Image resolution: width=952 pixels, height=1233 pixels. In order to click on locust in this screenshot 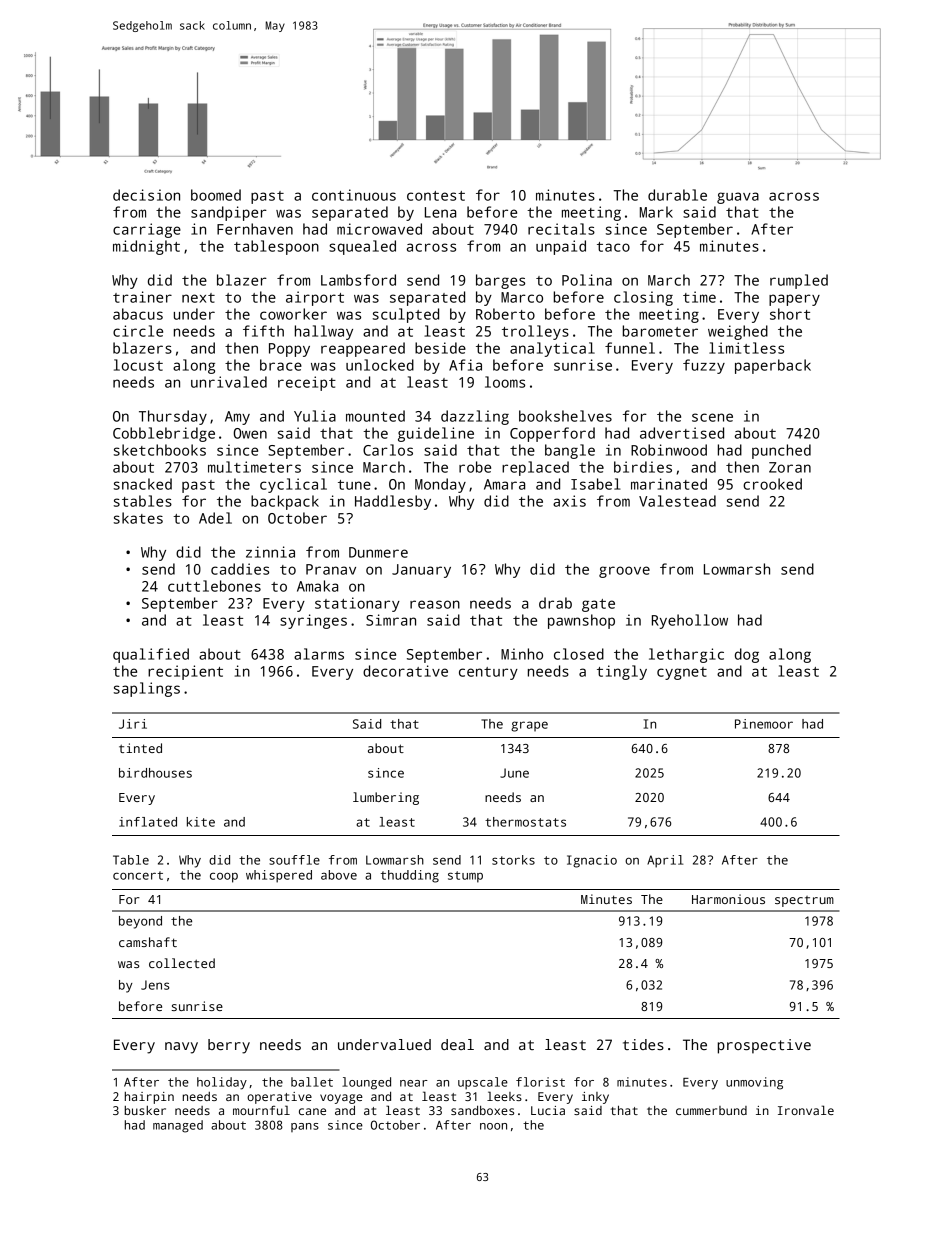, I will do `click(138, 365)`.
